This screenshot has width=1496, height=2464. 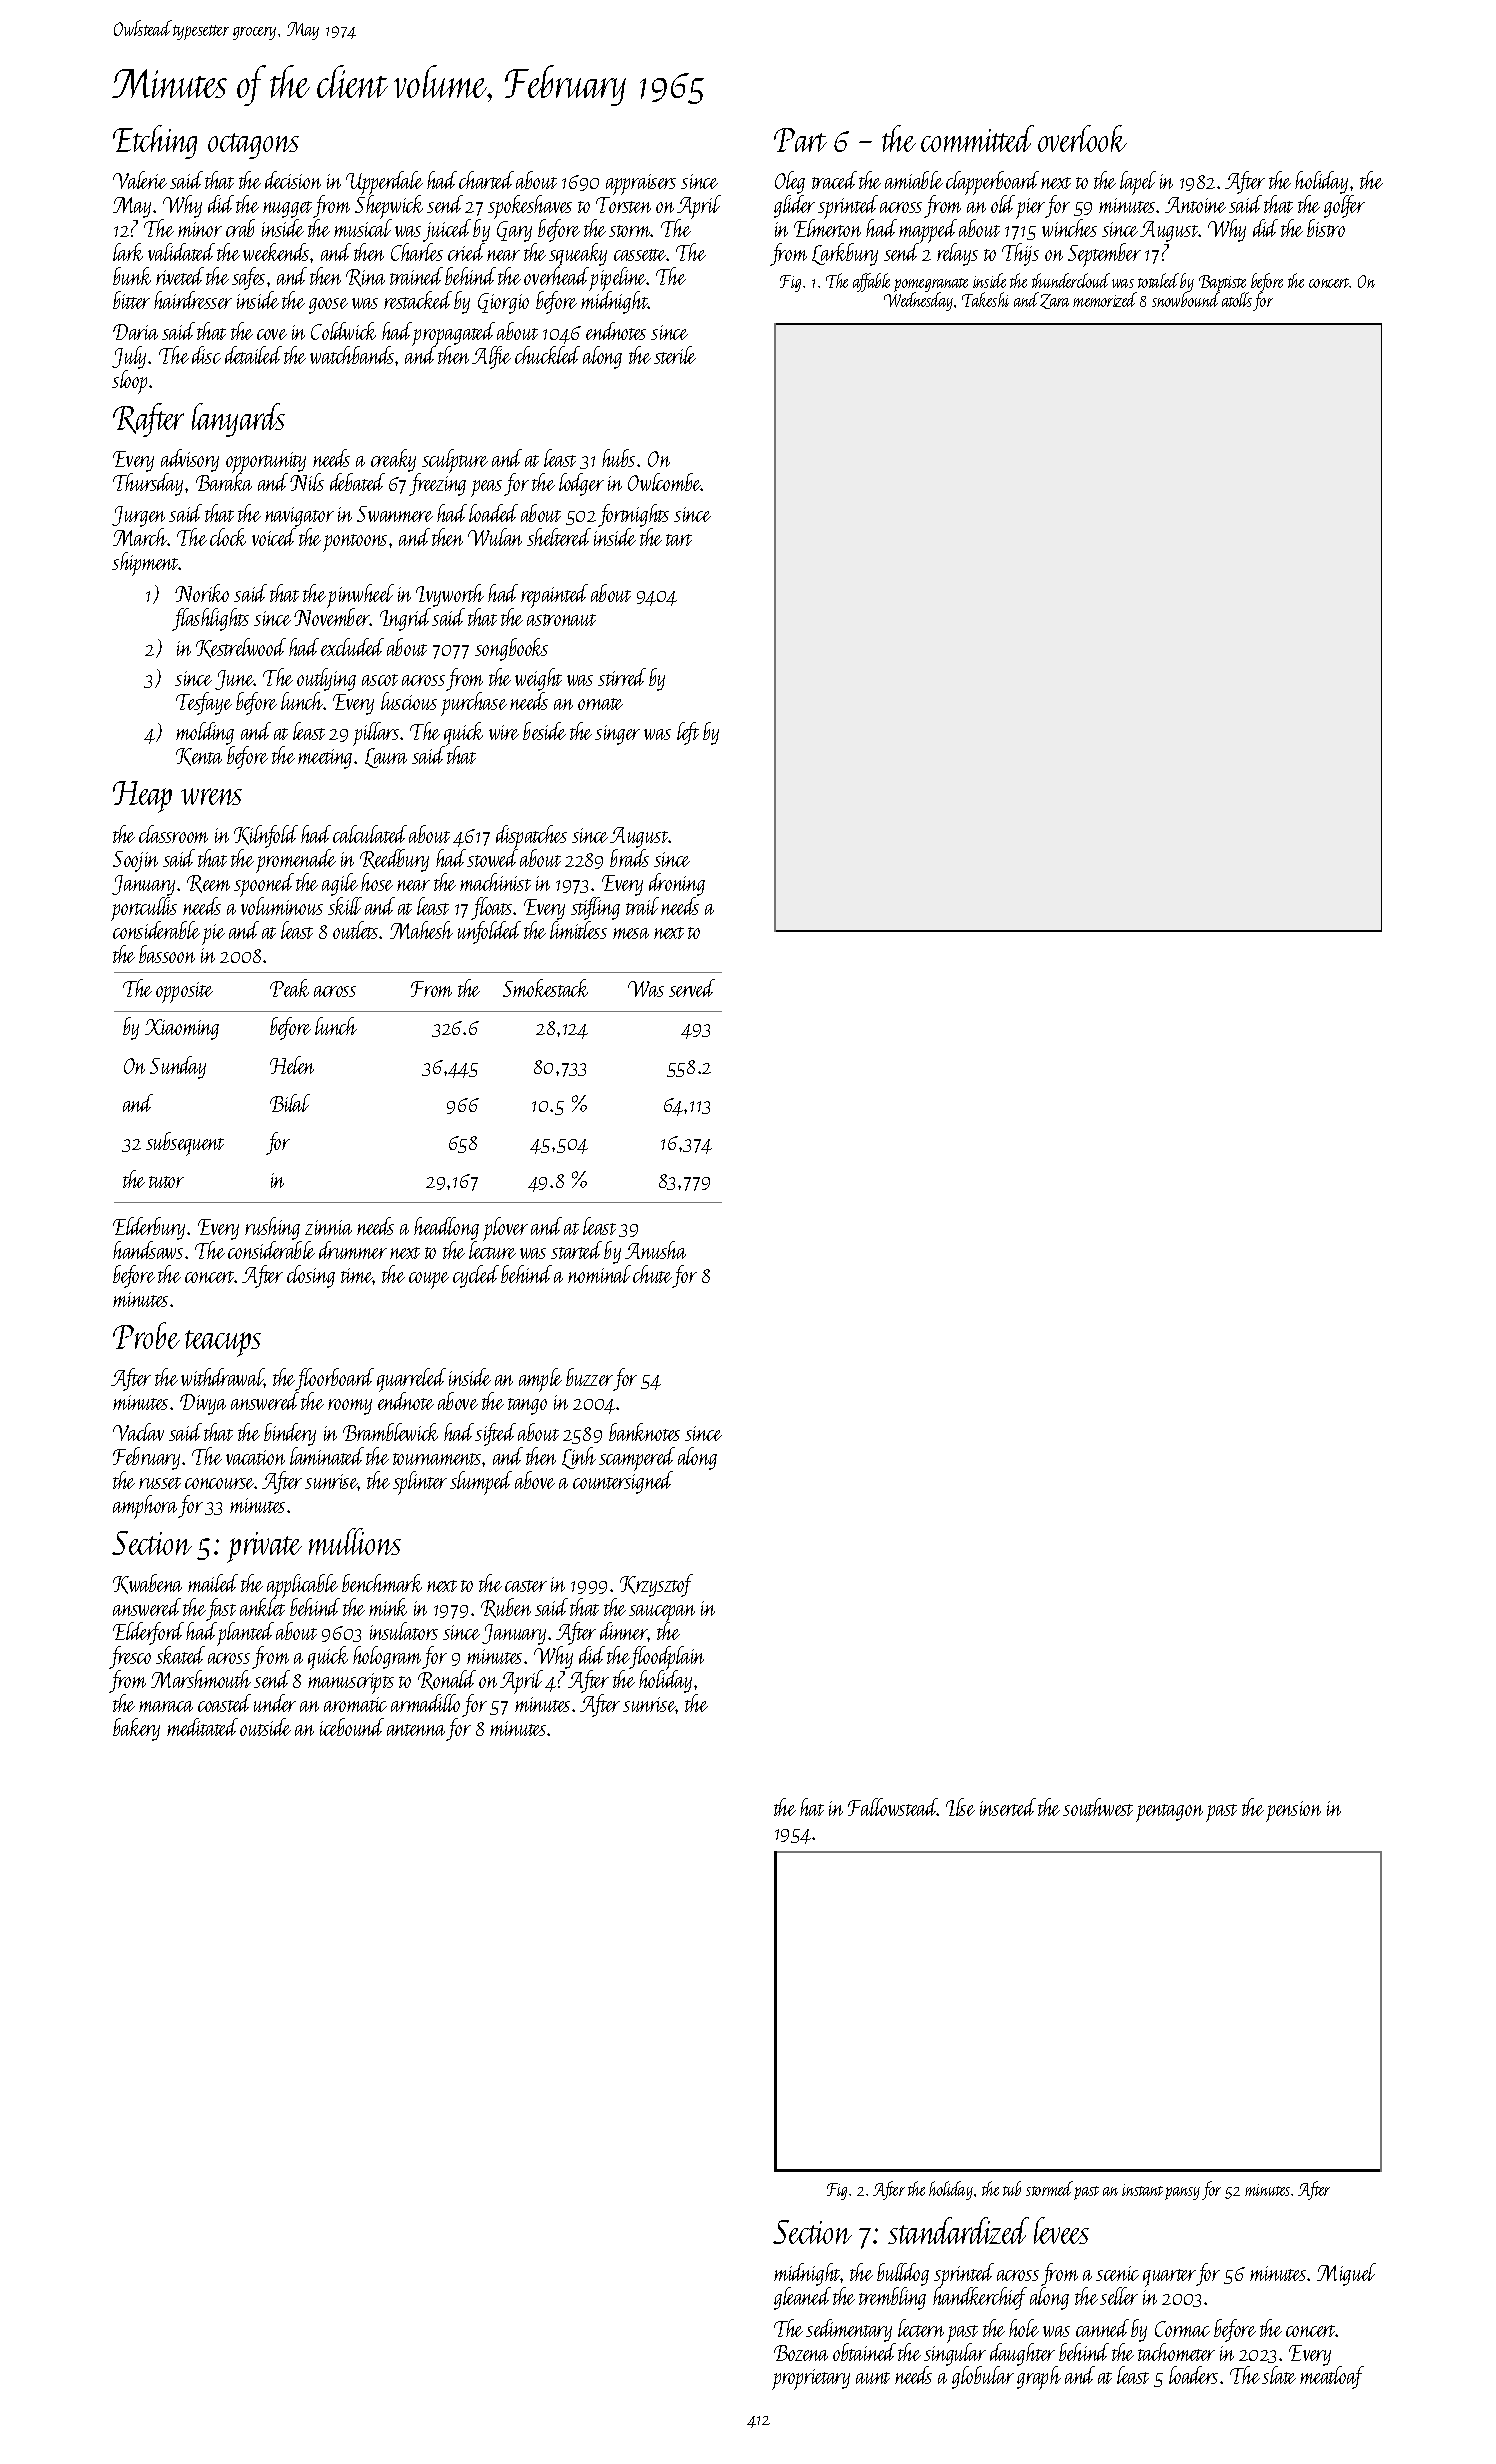 I want to click on drummer, so click(x=353, y=1250).
